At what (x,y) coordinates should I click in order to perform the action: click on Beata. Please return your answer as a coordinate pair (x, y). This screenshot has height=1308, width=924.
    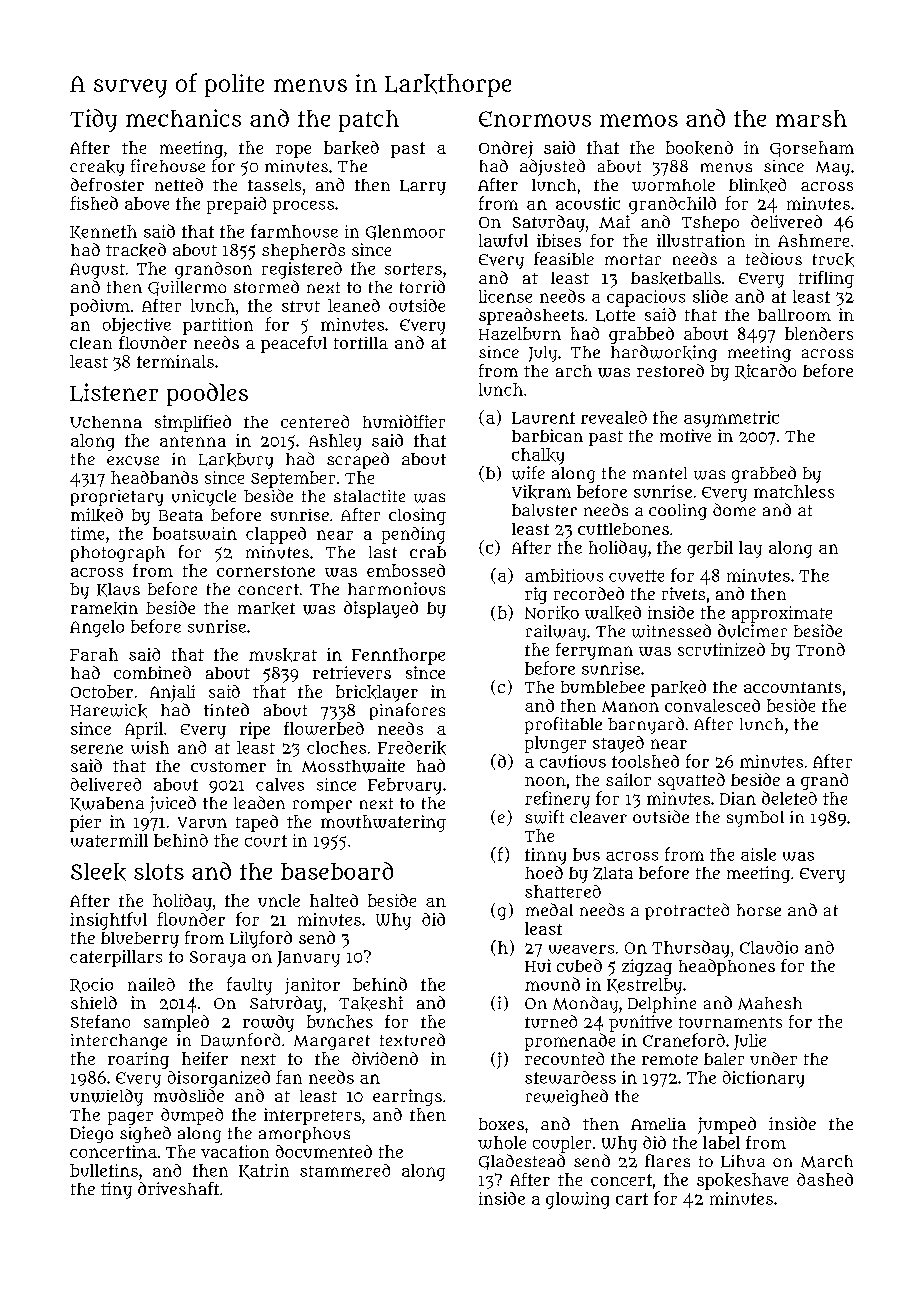
    Looking at the image, I should click on (181, 515).
